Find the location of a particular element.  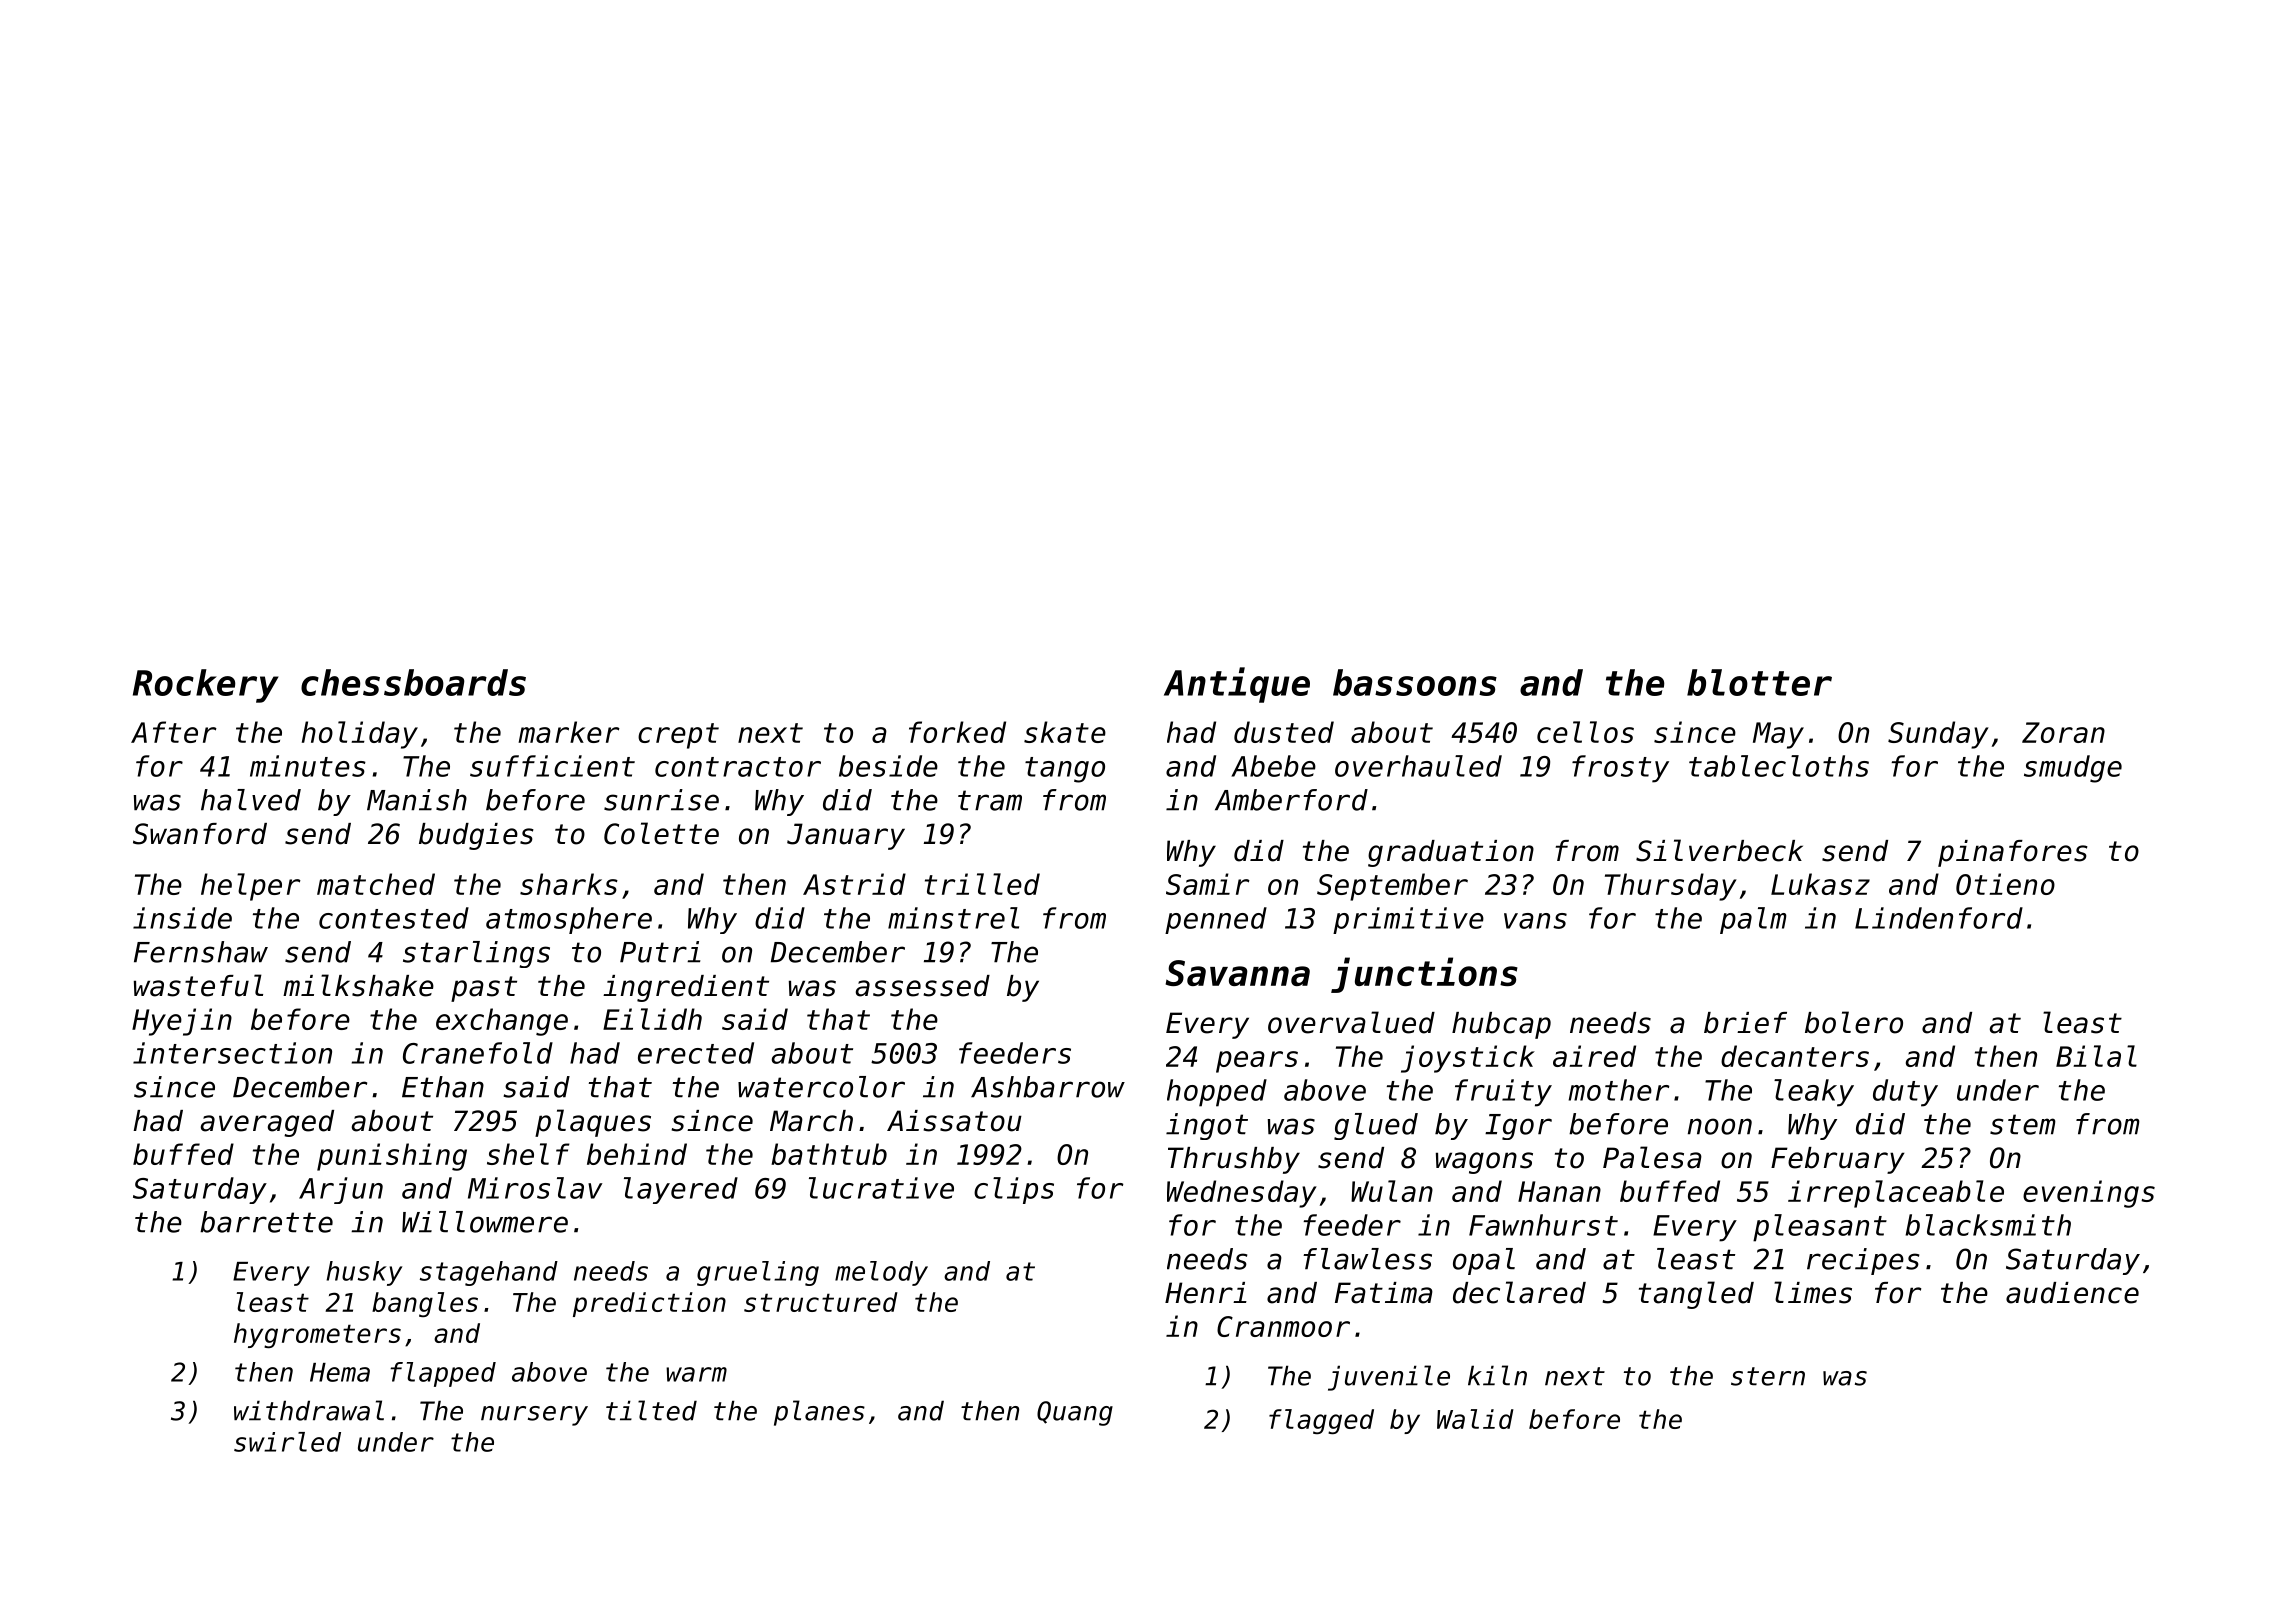

clips is located at coordinates (1014, 1190).
